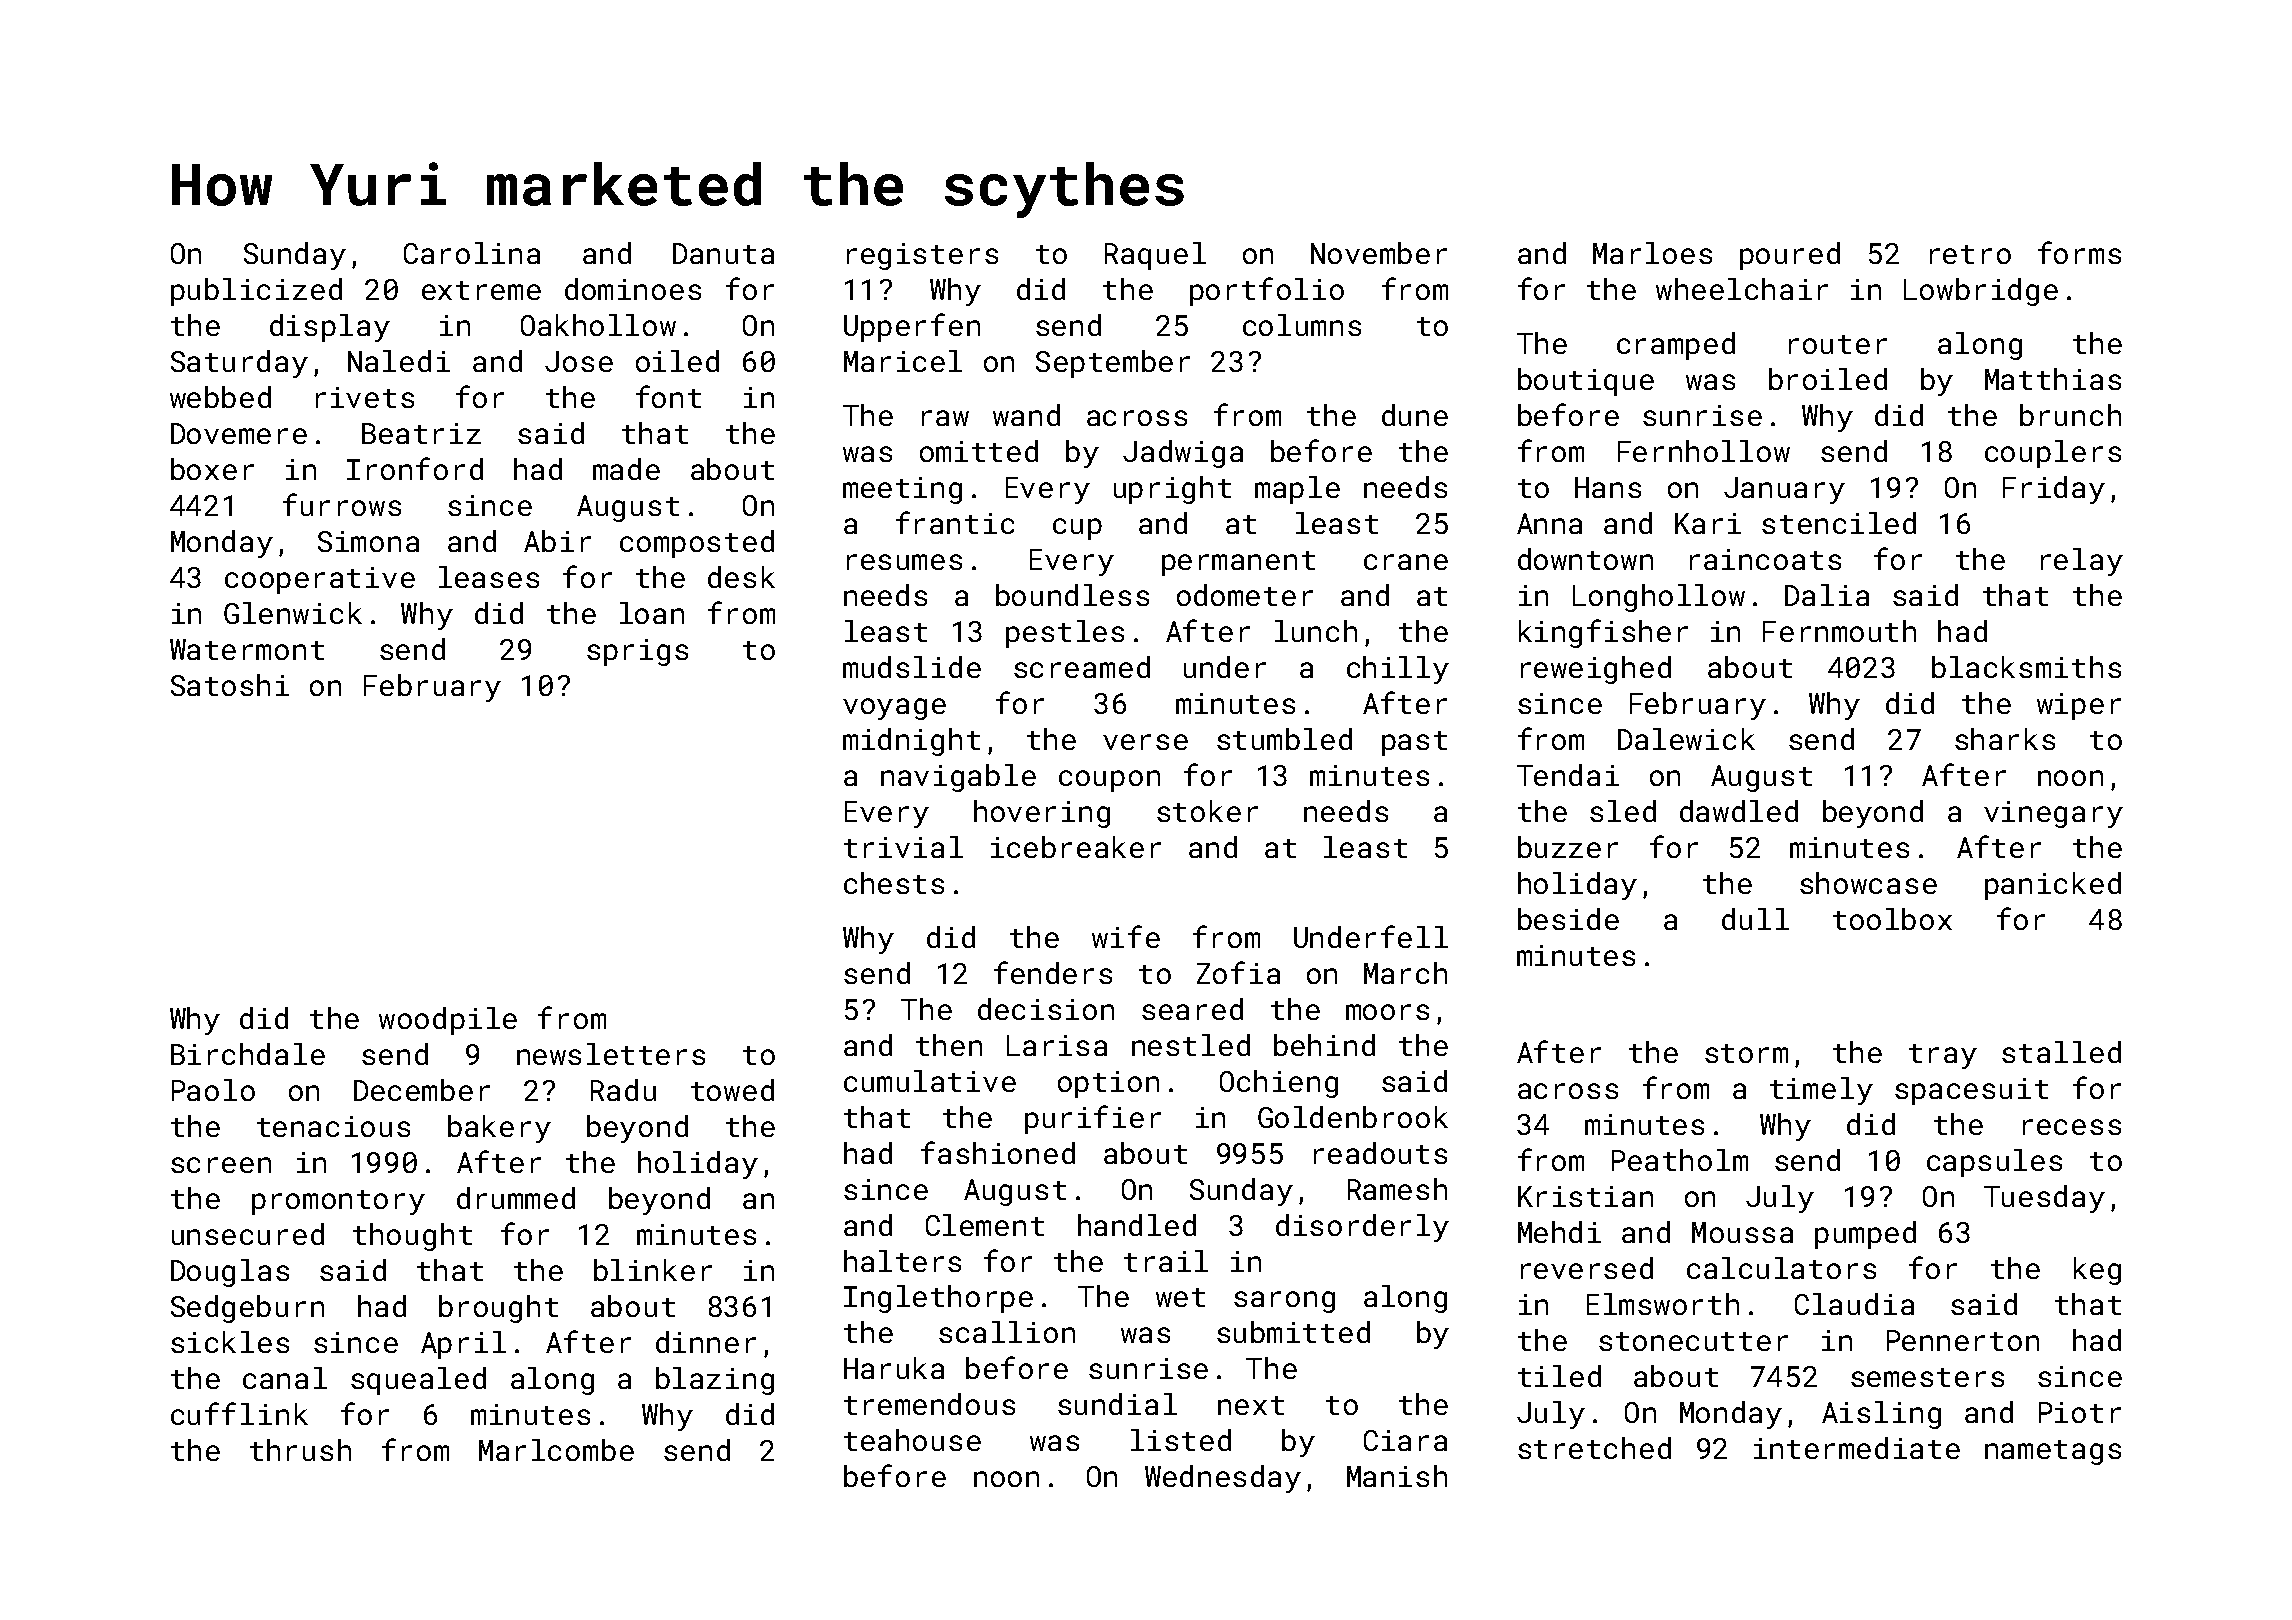 This screenshot has width=2292, height=1620. Describe the element at coordinates (1742, 289) in the screenshot. I see `wheelchair` at that location.
